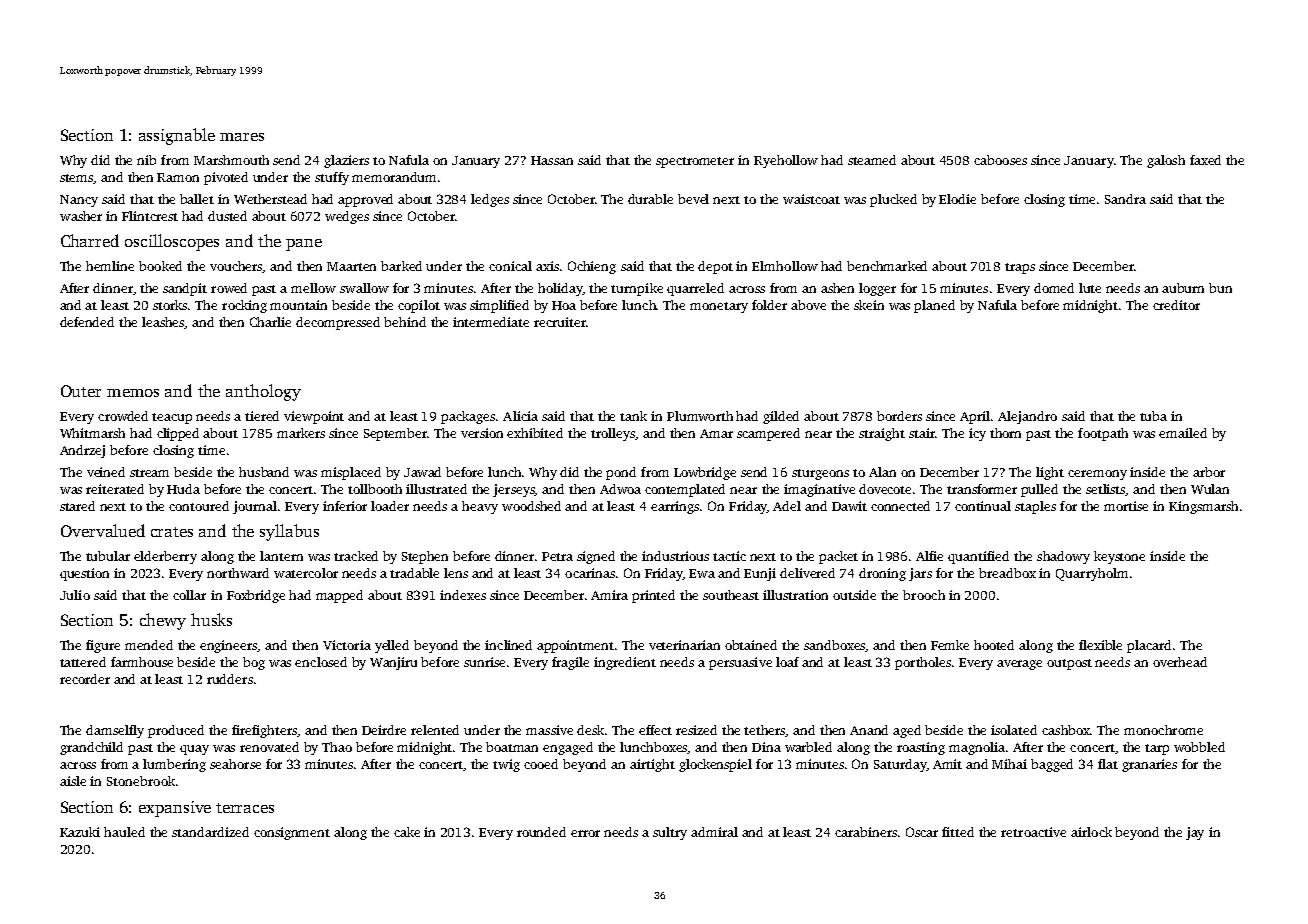 The width and height of the page is (1308, 924). I want to click on Femke, so click(950, 645).
